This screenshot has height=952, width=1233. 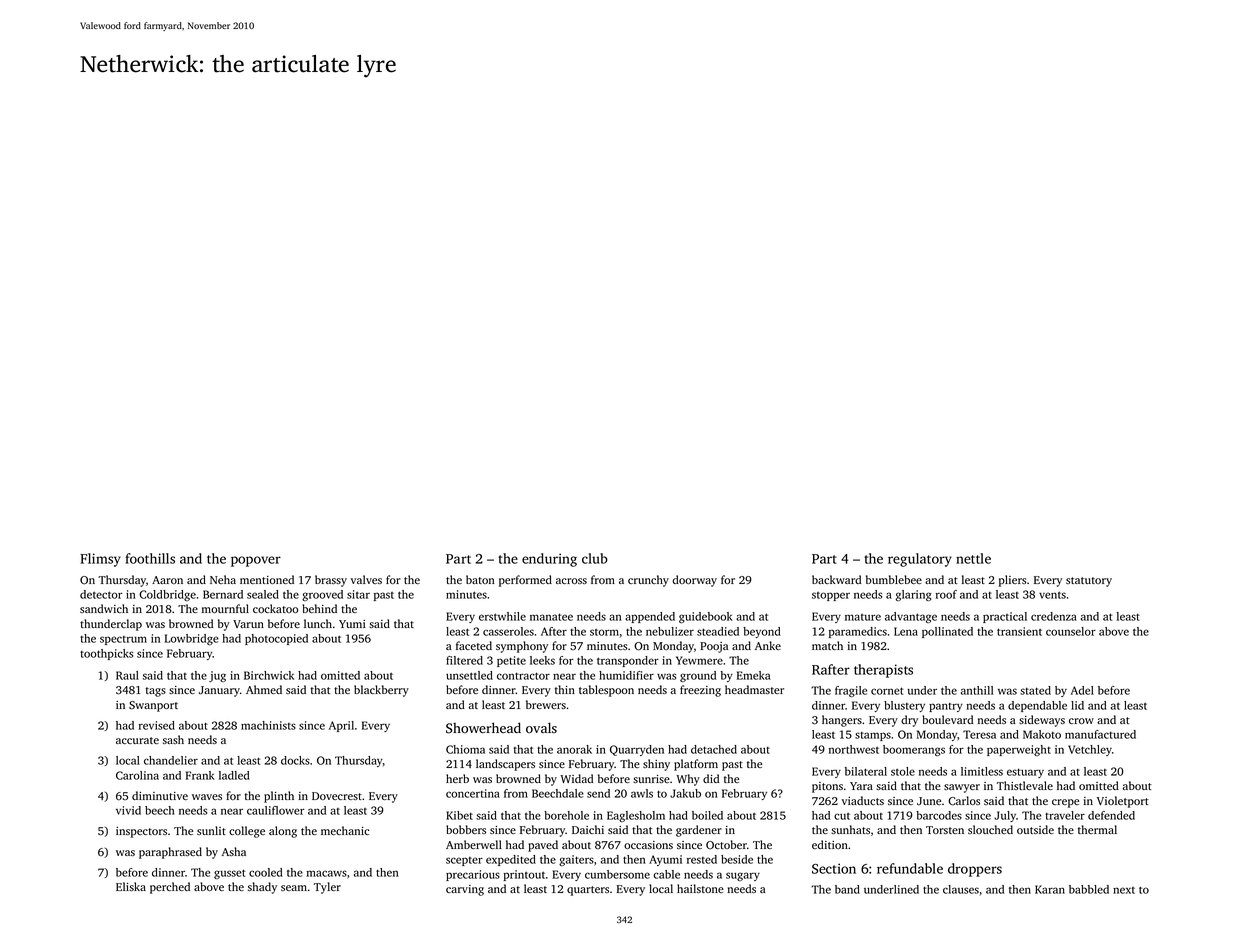 I want to click on club, so click(x=595, y=558).
